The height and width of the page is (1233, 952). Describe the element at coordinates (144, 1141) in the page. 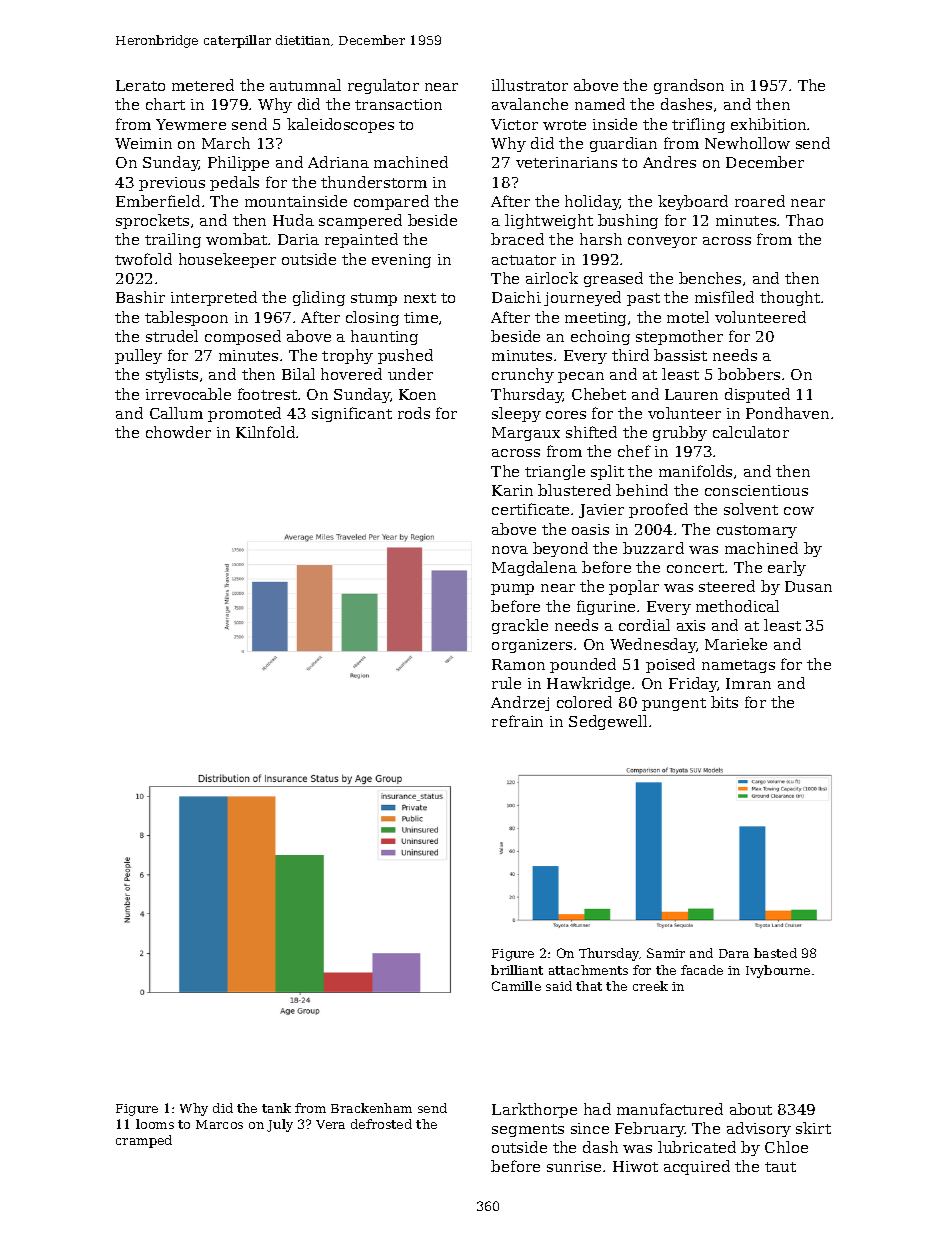

I see `cramped` at that location.
